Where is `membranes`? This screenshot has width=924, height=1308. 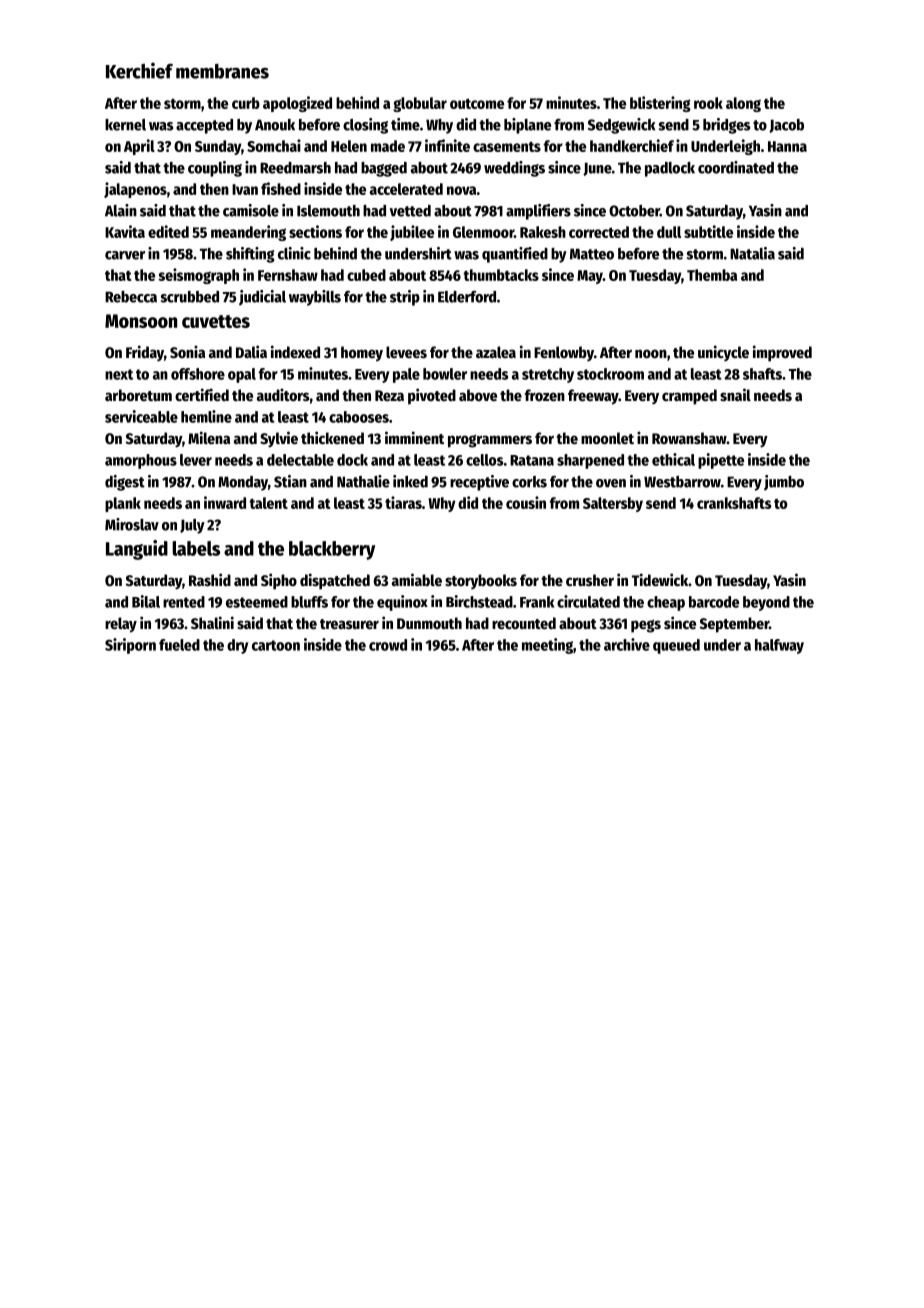
membranes is located at coordinates (222, 71).
